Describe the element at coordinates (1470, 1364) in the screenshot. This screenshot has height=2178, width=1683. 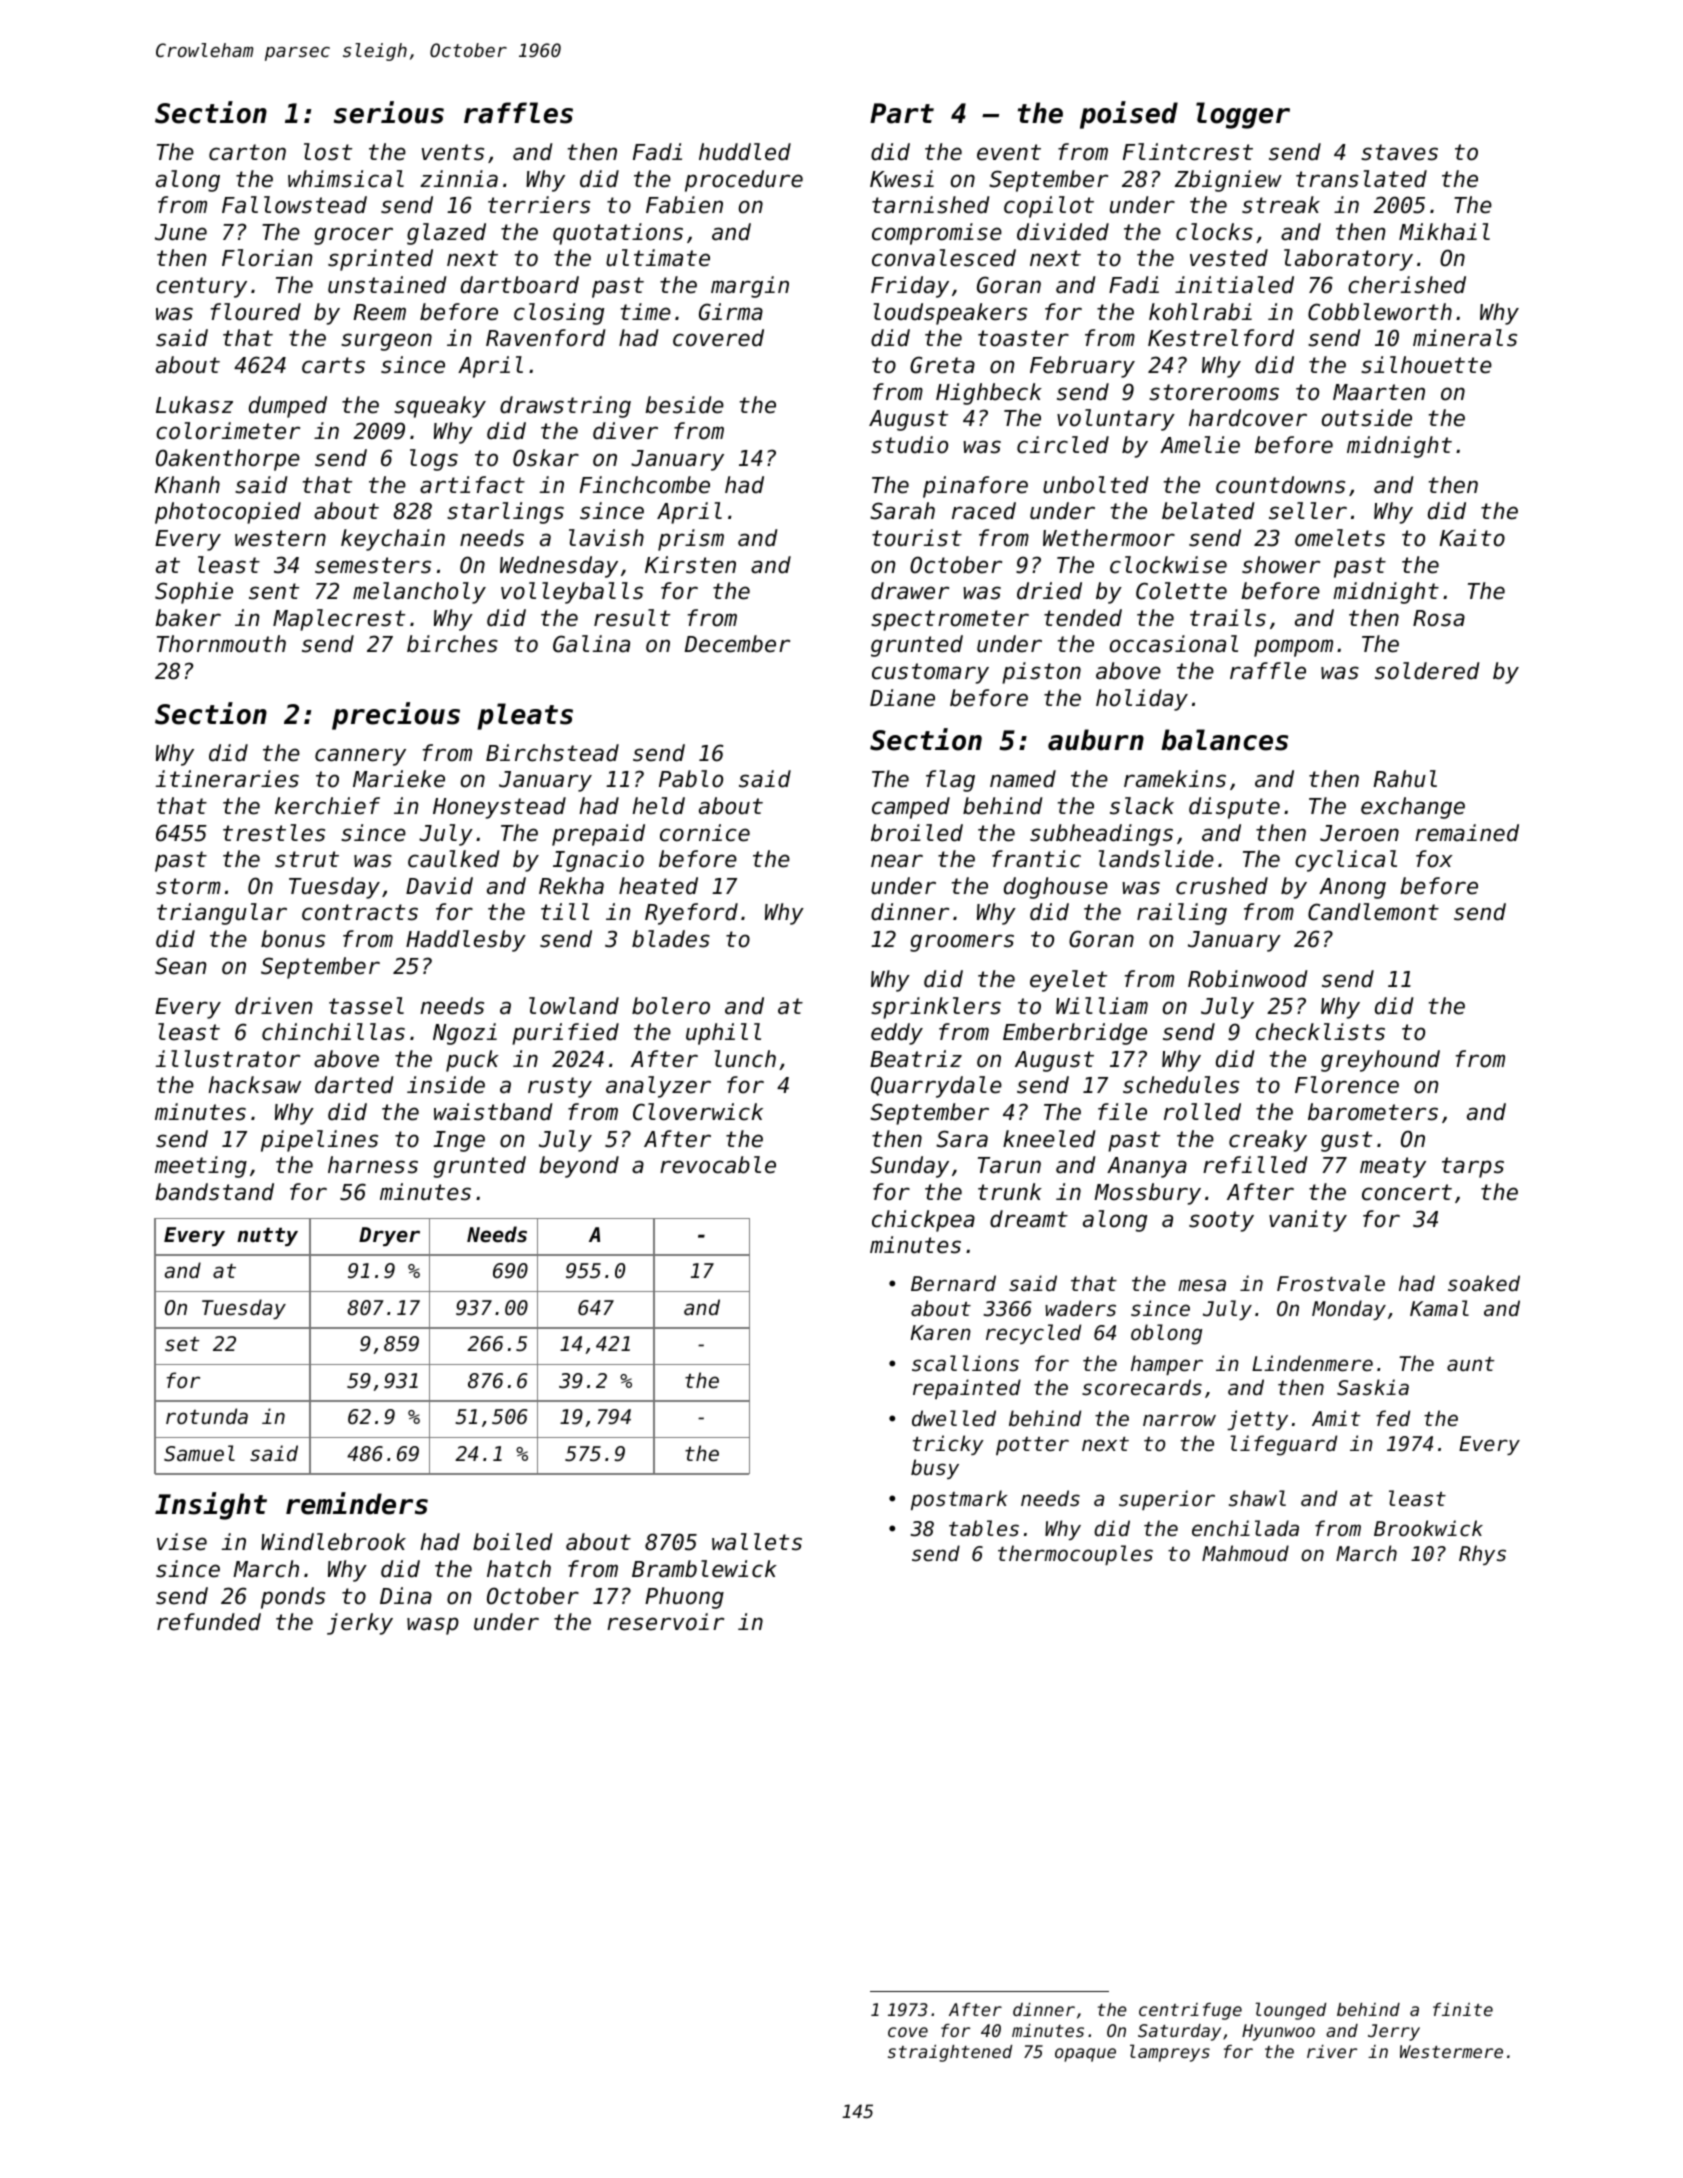
I see `aunt` at that location.
